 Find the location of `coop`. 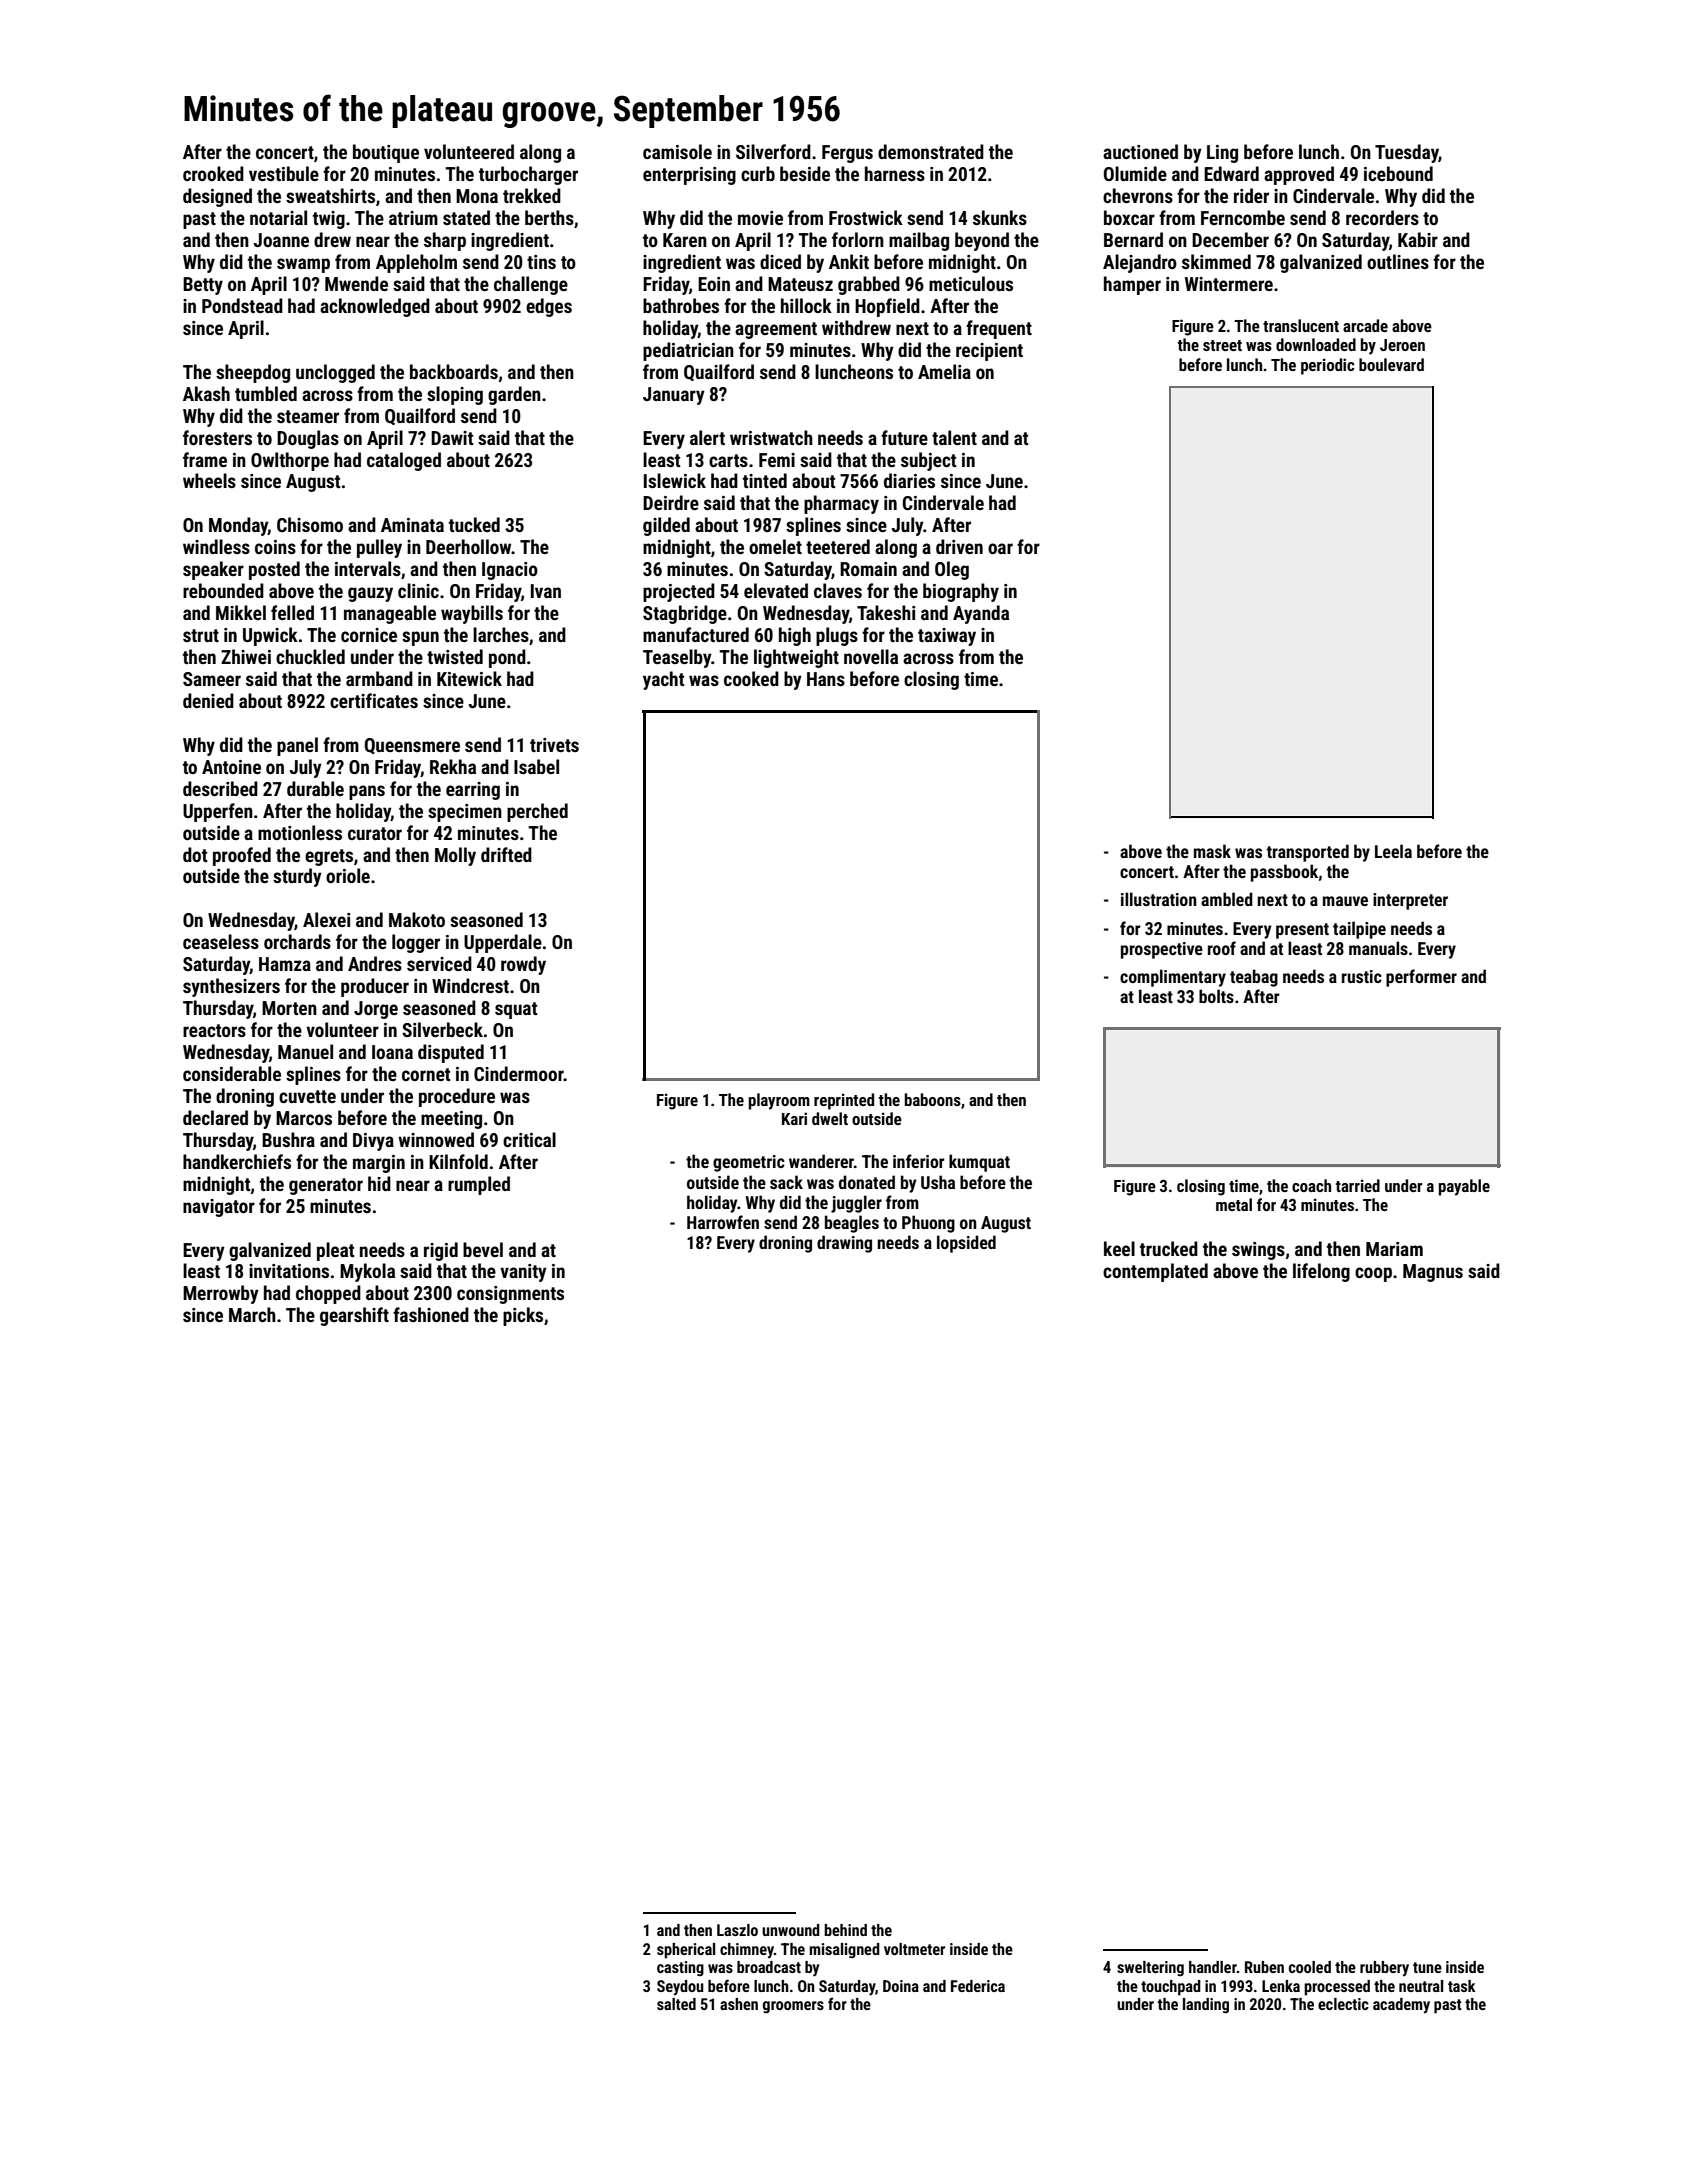

coop is located at coordinates (1373, 1274).
